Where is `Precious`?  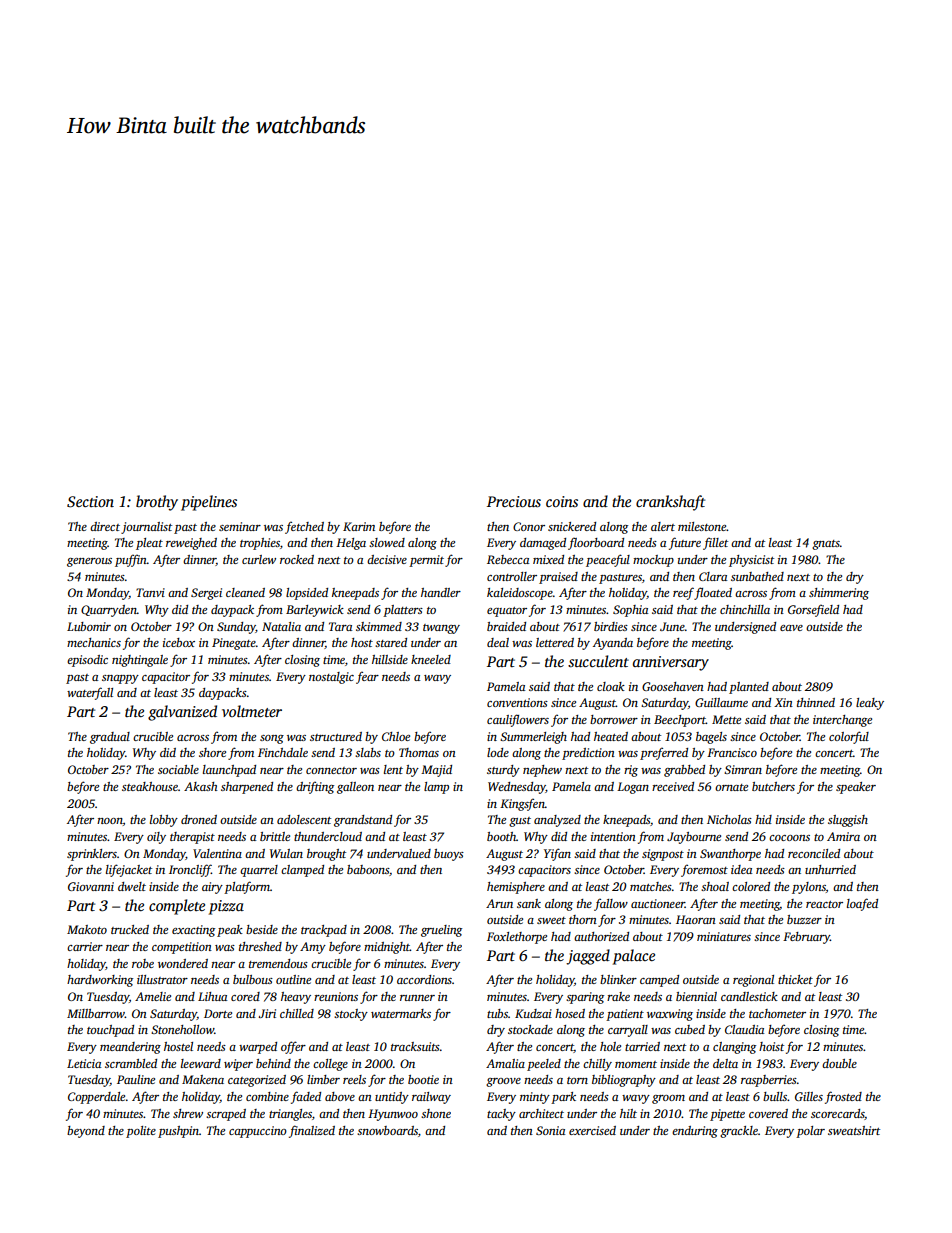 Precious is located at coordinates (514, 501).
